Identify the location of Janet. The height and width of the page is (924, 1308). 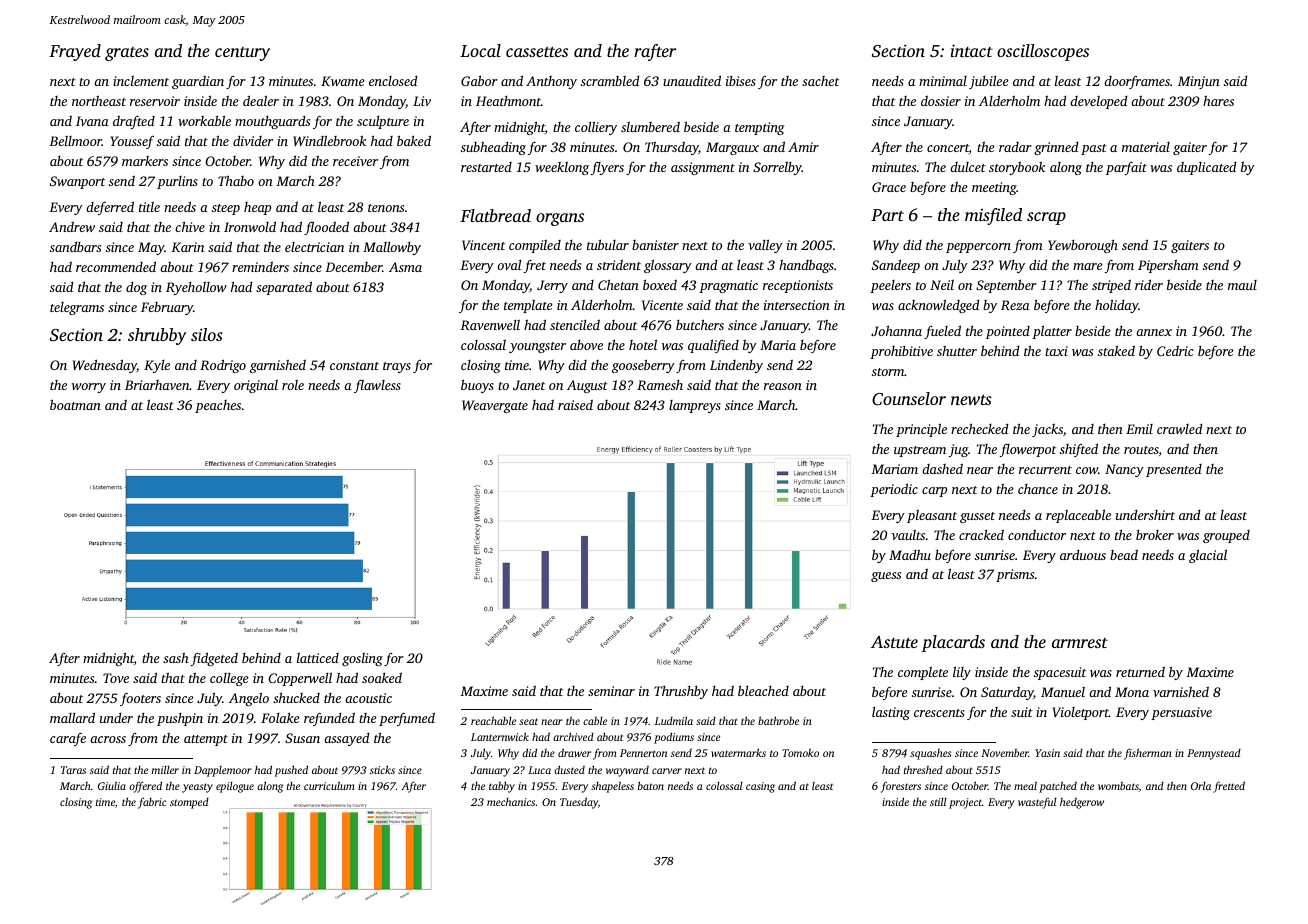
(529, 385).
